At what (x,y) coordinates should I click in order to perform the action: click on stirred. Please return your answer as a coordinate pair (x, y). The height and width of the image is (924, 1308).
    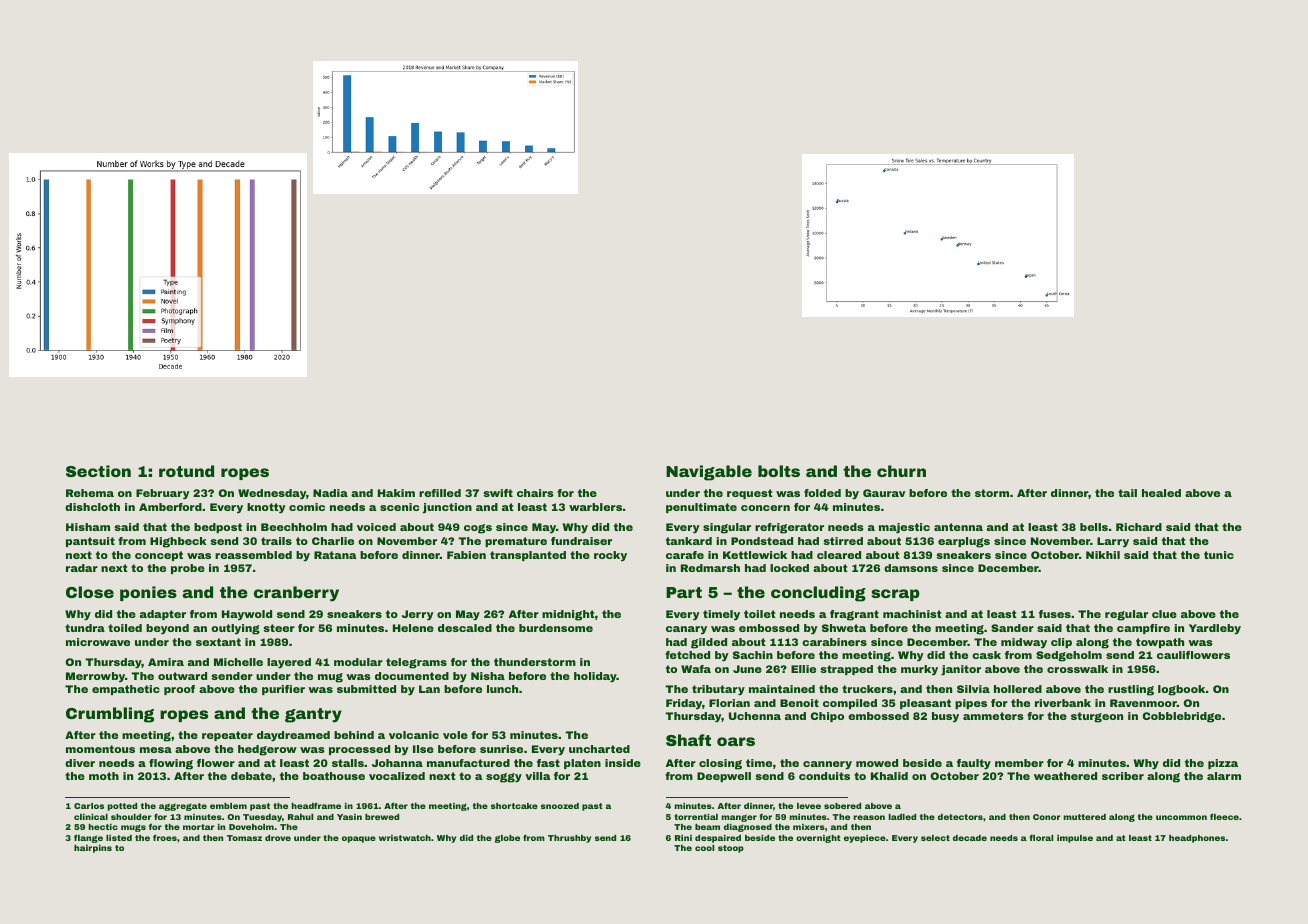
    Looking at the image, I should click on (843, 541).
